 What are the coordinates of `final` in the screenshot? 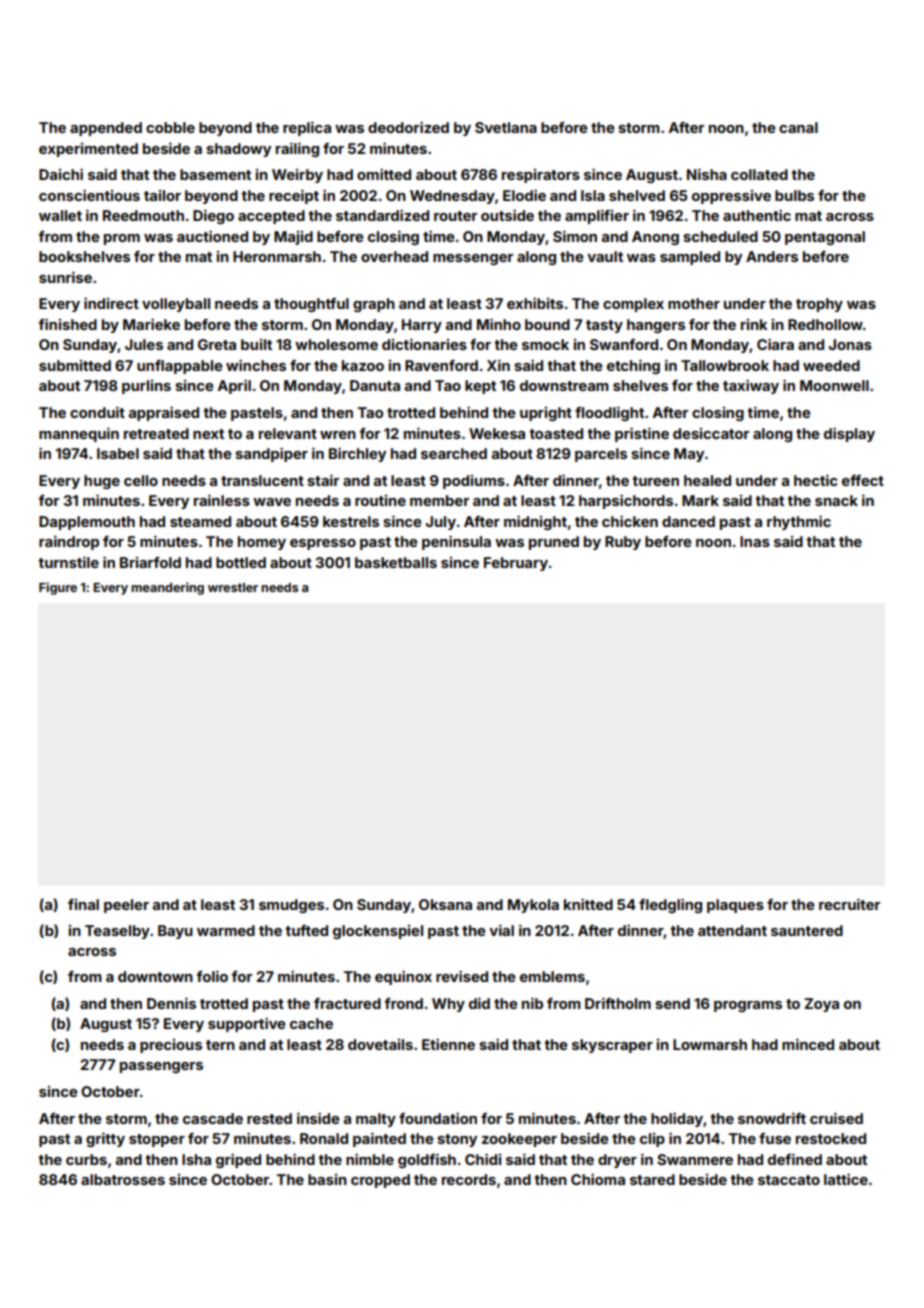 It's located at (83, 904).
